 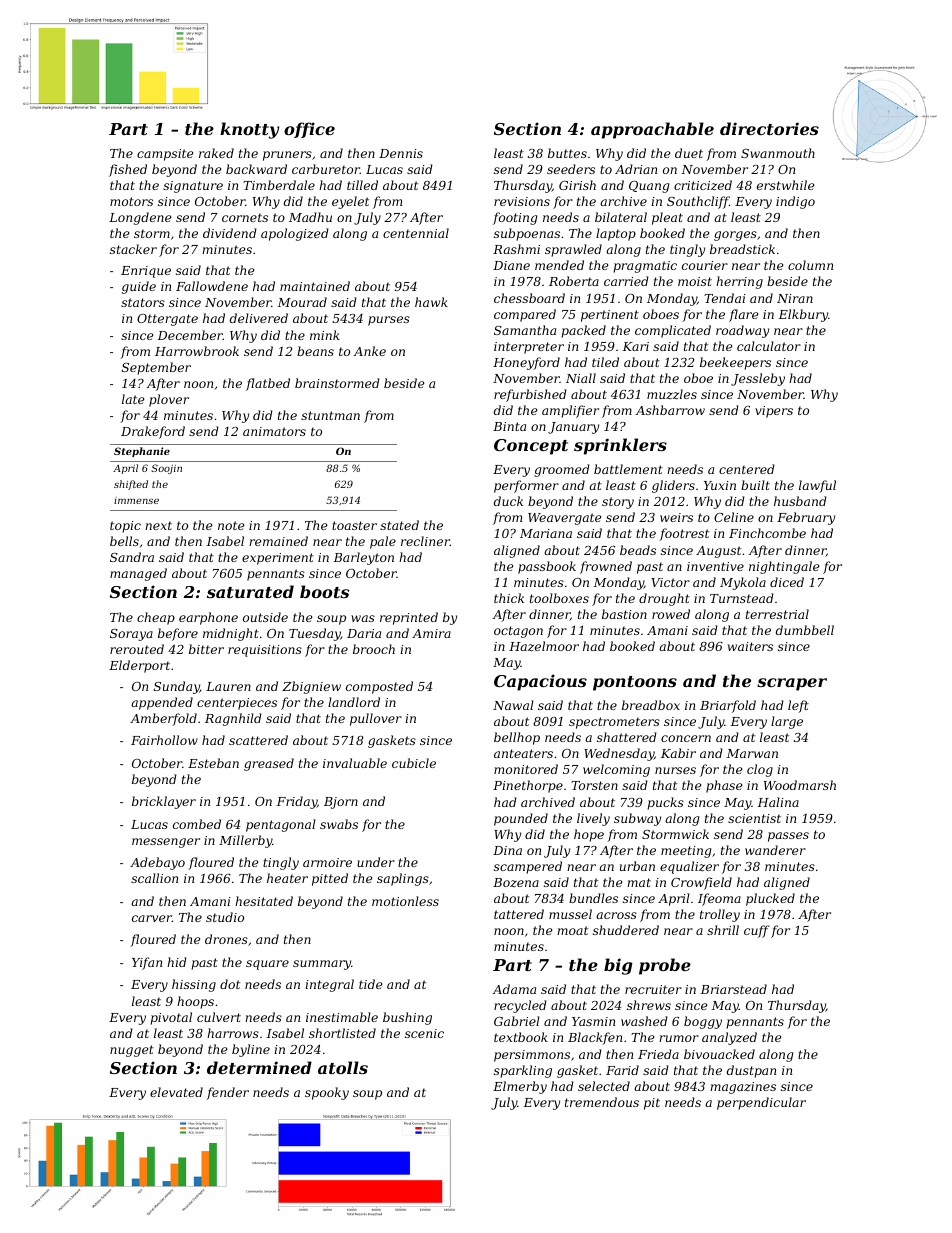 I want to click on pleat, so click(x=667, y=218).
